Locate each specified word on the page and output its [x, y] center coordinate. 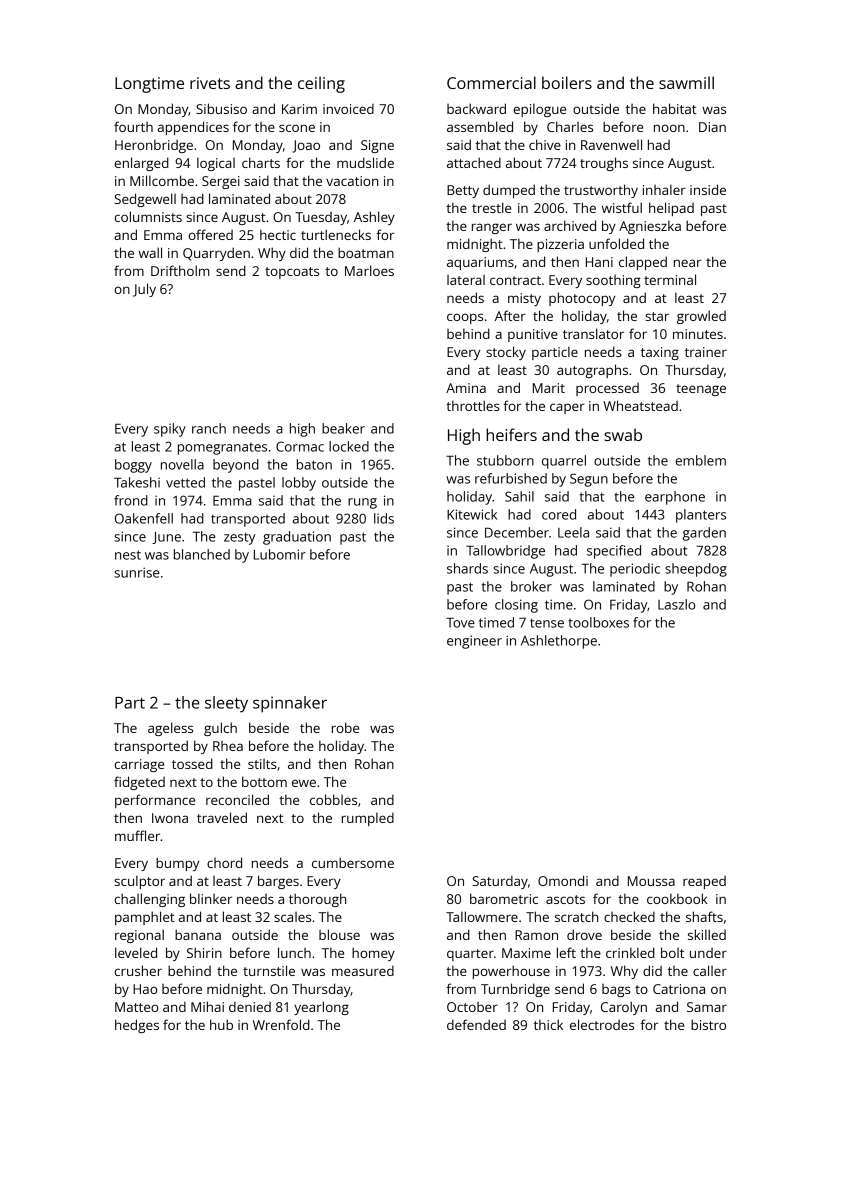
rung [362, 503]
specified [614, 552]
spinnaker [290, 704]
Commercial [491, 82]
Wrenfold [281, 1024]
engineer [474, 642]
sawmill [686, 82]
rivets [210, 83]
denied [250, 1006]
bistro [708, 1024]
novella [182, 464]
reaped [704, 882]
